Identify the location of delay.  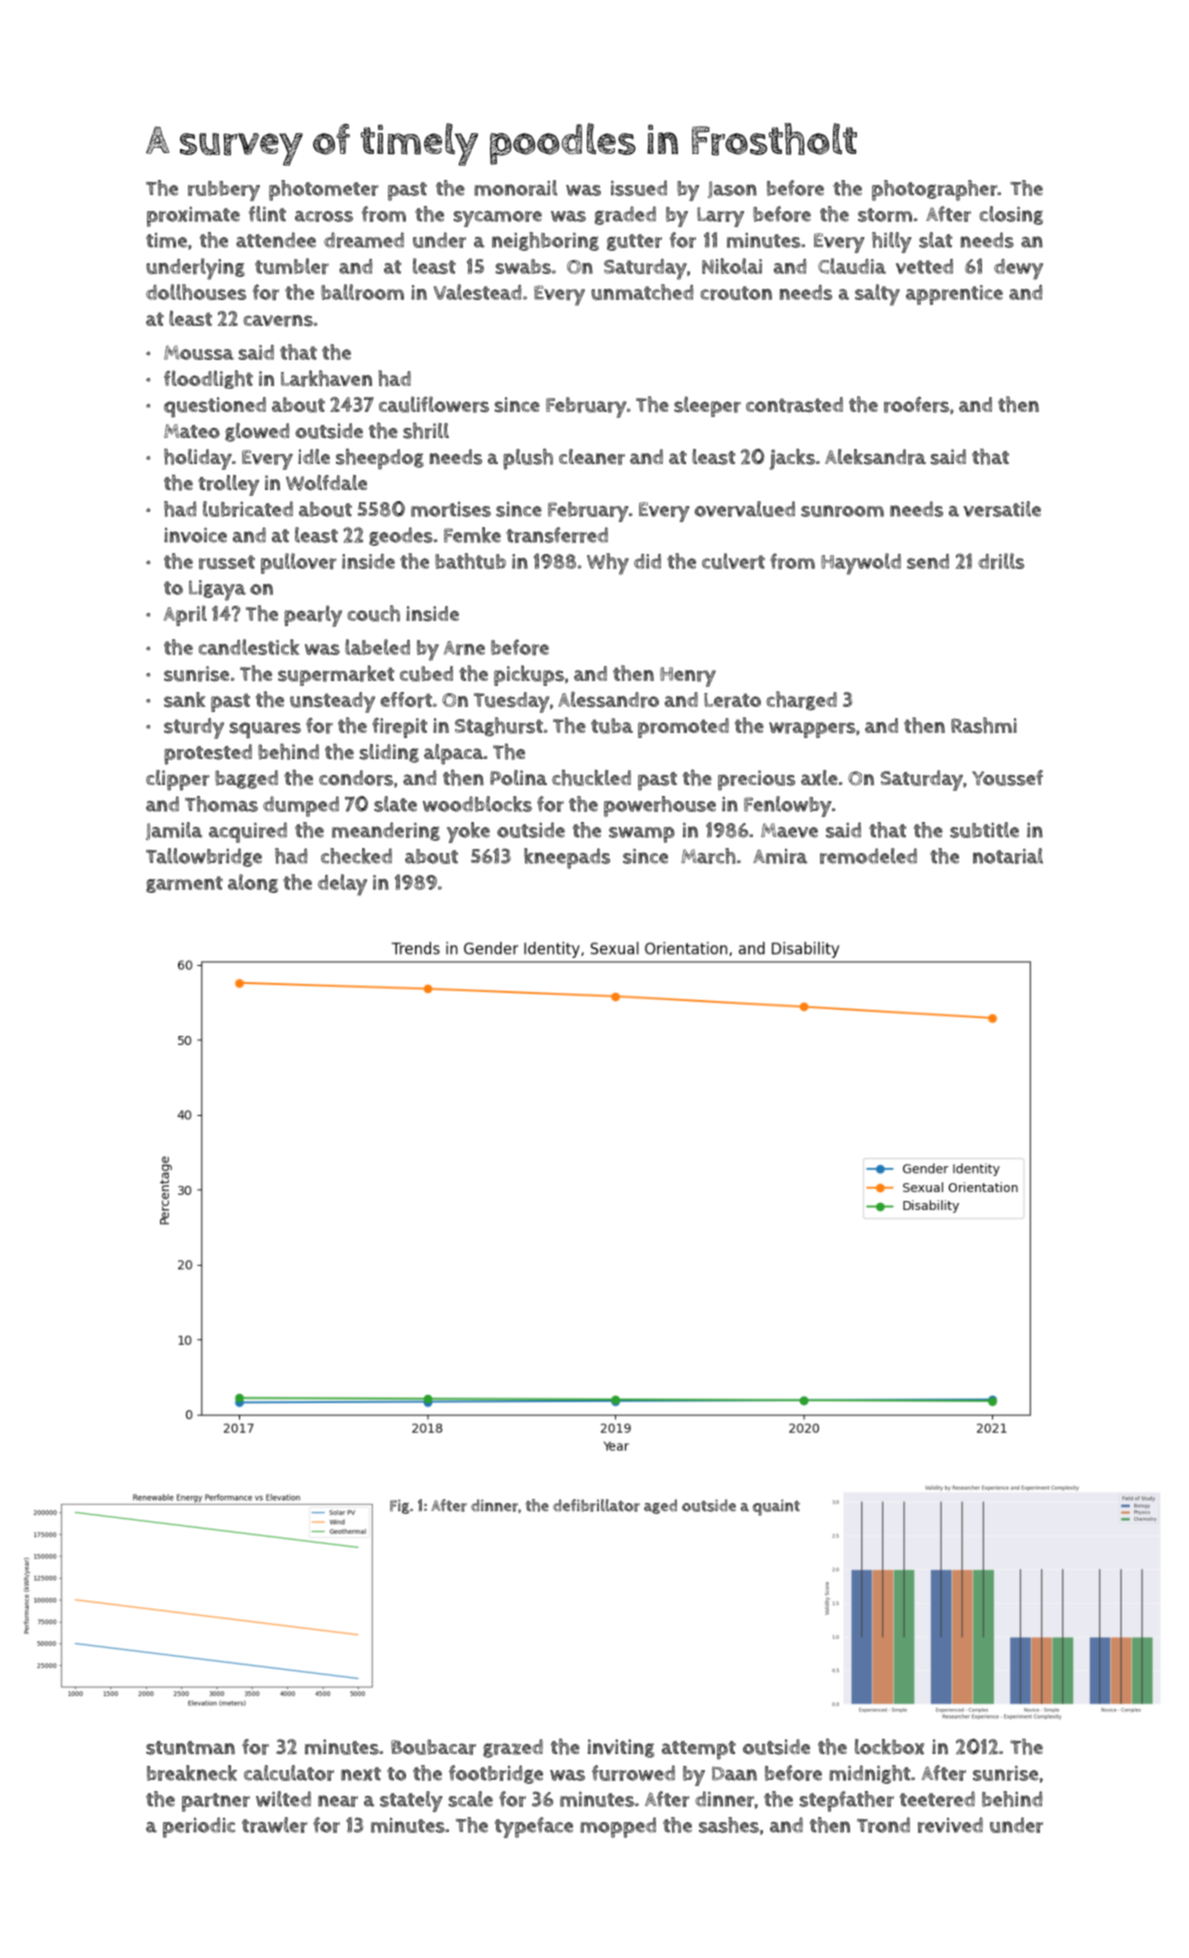
(342, 885).
